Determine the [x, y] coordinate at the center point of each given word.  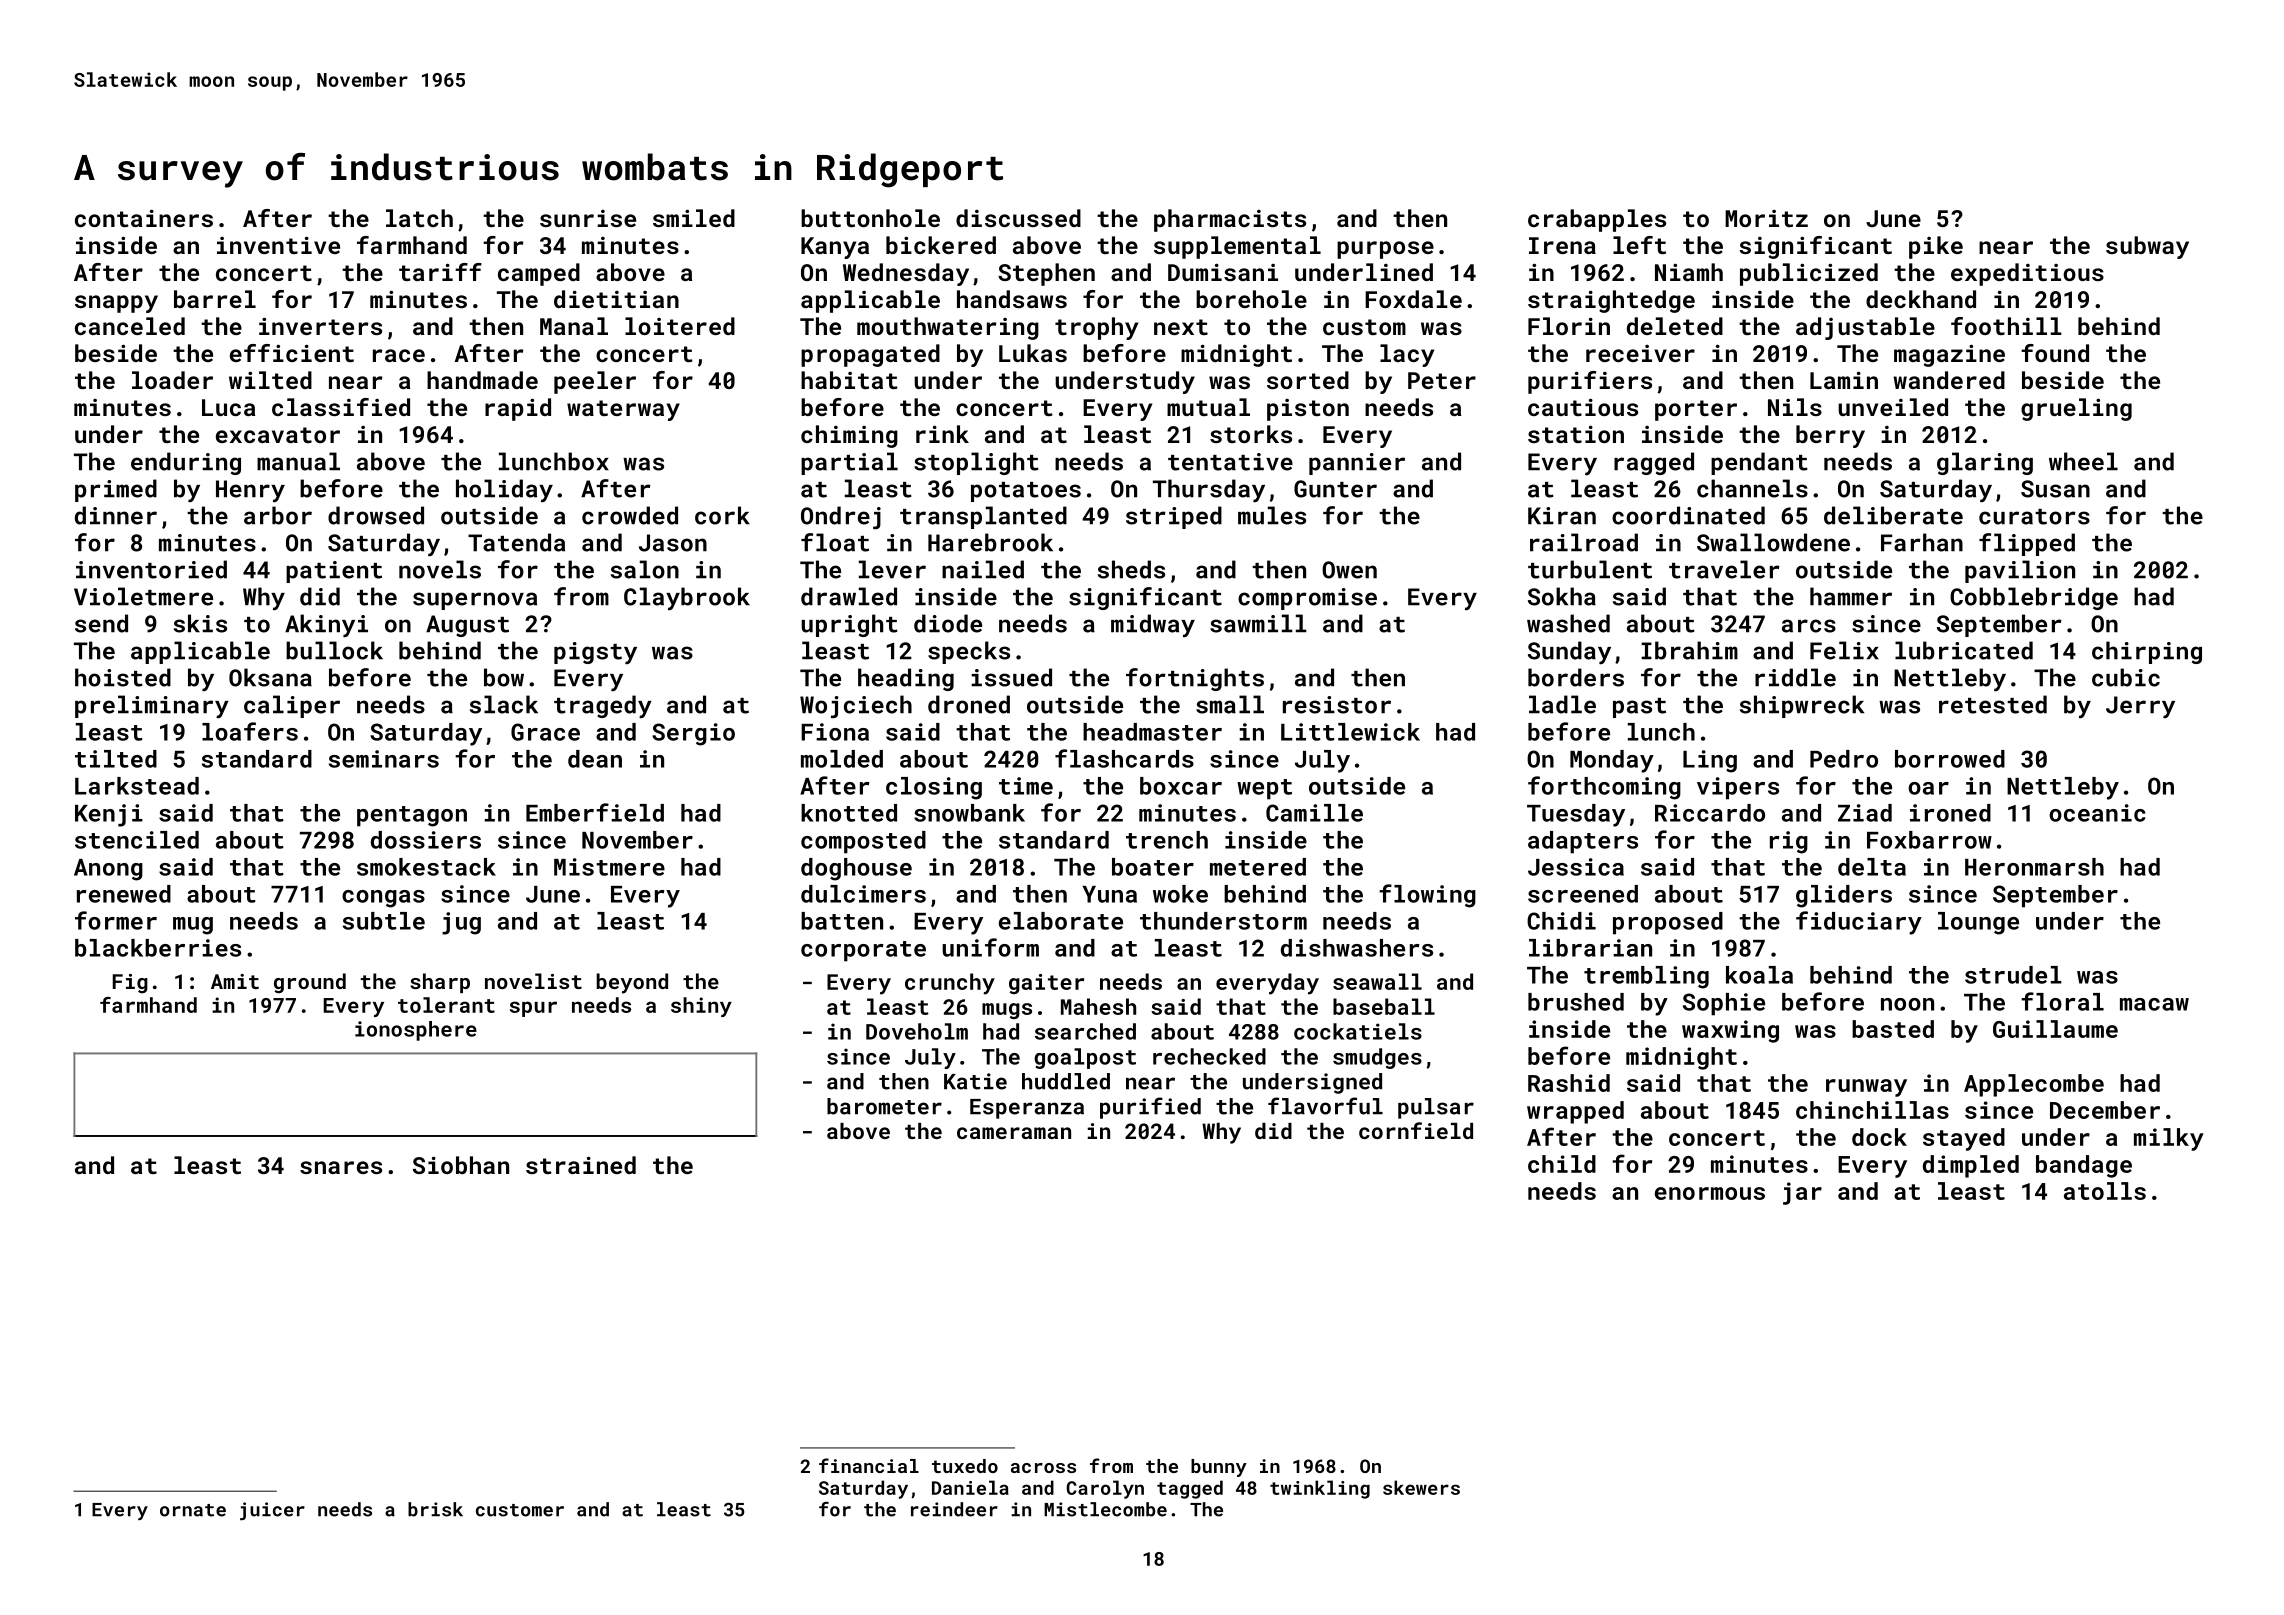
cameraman [1014, 1133]
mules [1272, 515]
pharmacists [1230, 220]
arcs [1809, 626]
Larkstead [137, 786]
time [1026, 786]
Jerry [2140, 707]
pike [1936, 247]
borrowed [1950, 759]
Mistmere [609, 867]
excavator [278, 435]
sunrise [588, 218]
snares [341, 1167]
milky [2169, 1139]
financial [869, 1465]
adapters [1583, 842]
